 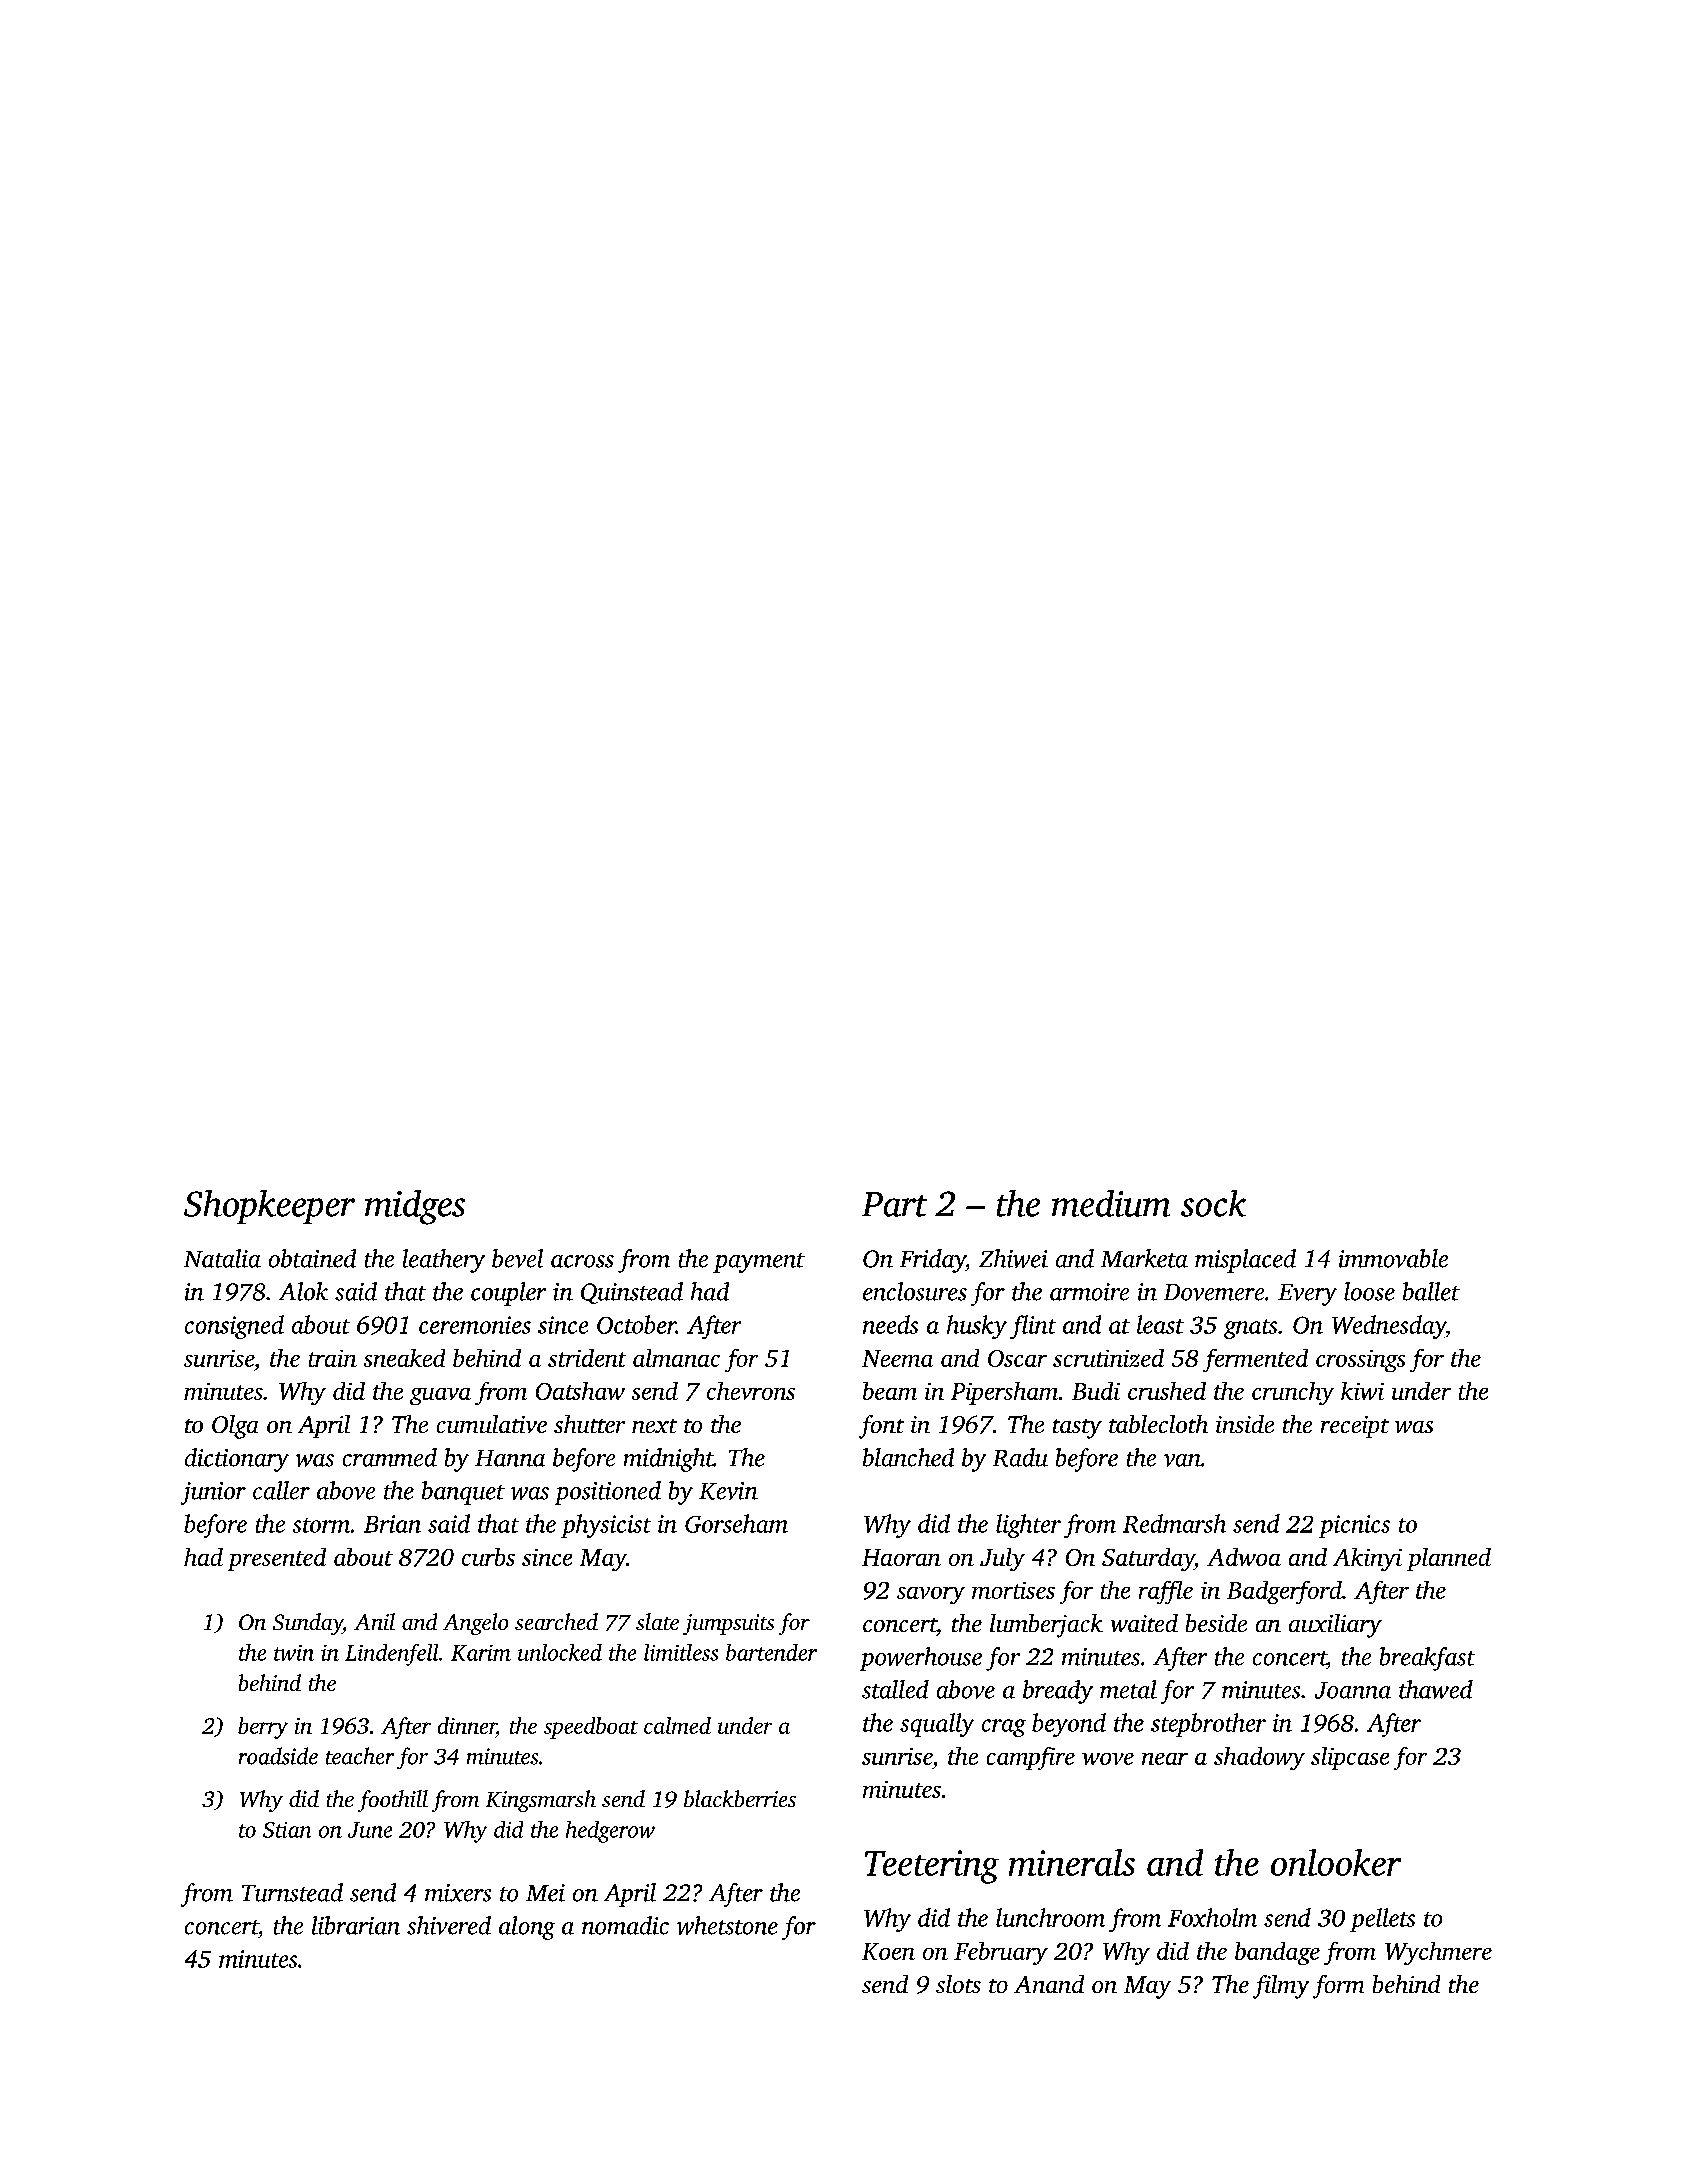 I want to click on kiwi, so click(x=1362, y=1391).
